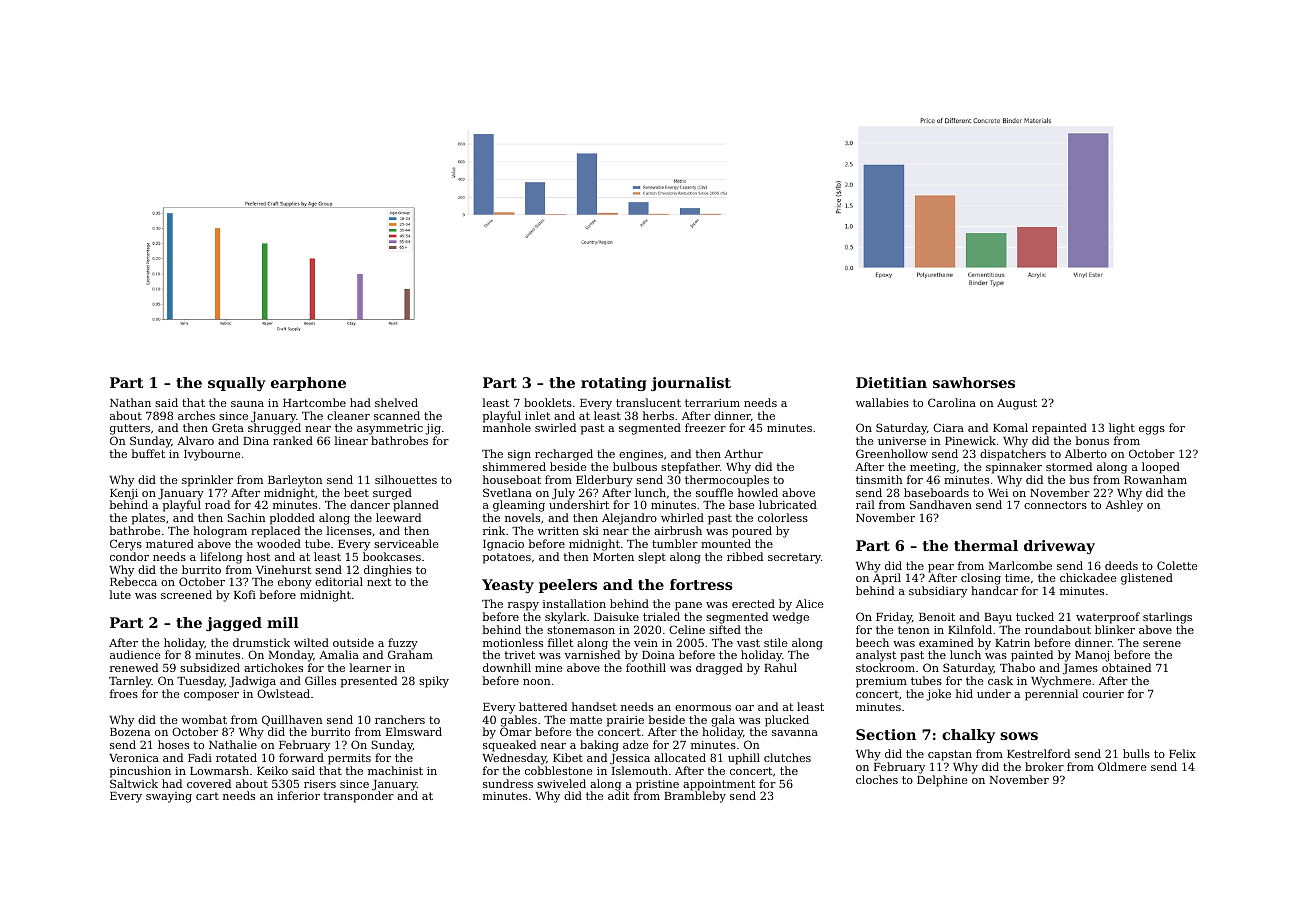  What do you see at coordinates (1079, 479) in the screenshot?
I see `bus` at bounding box center [1079, 479].
